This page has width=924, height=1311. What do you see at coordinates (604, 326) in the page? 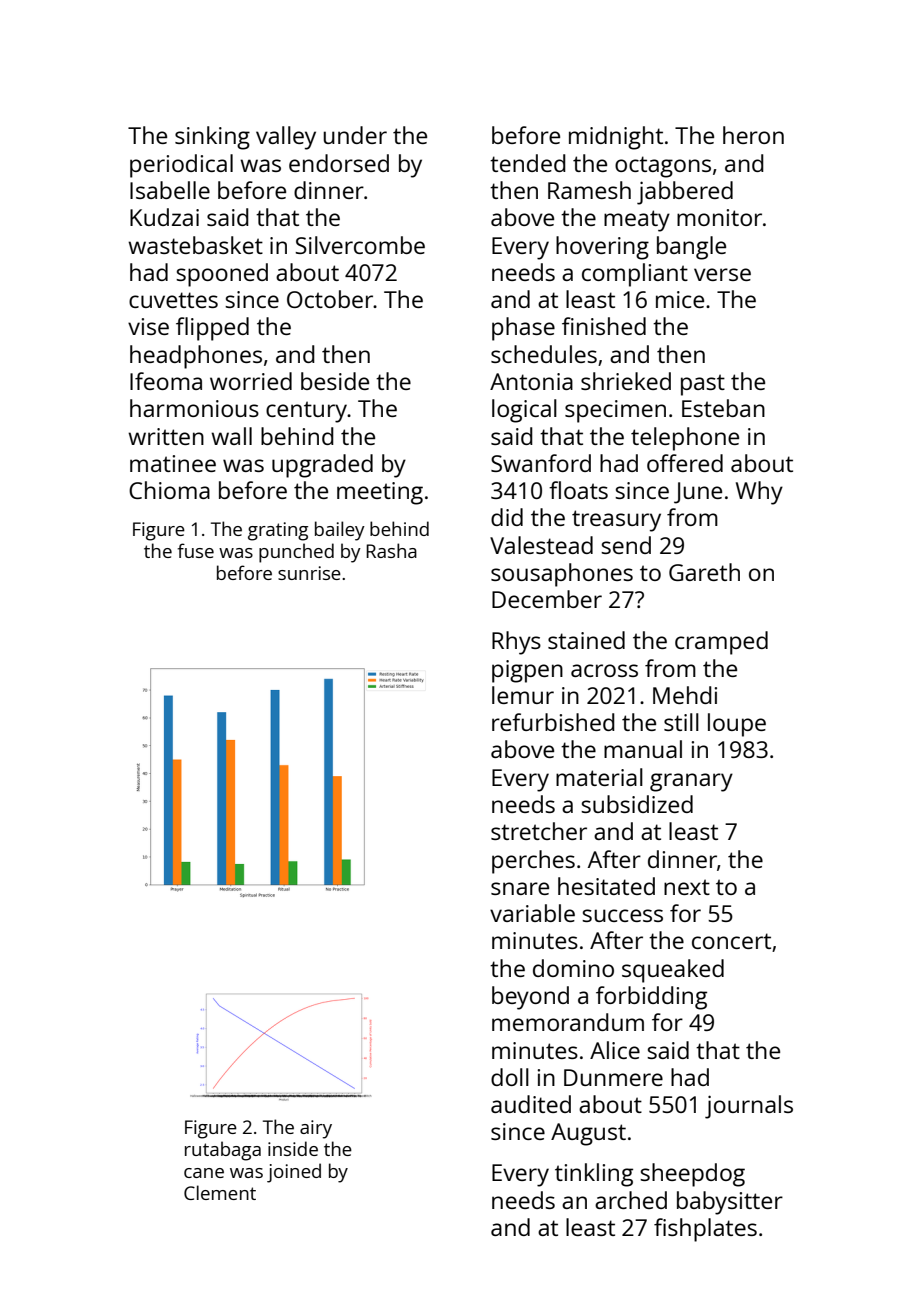
I see `finished` at bounding box center [604, 326].
